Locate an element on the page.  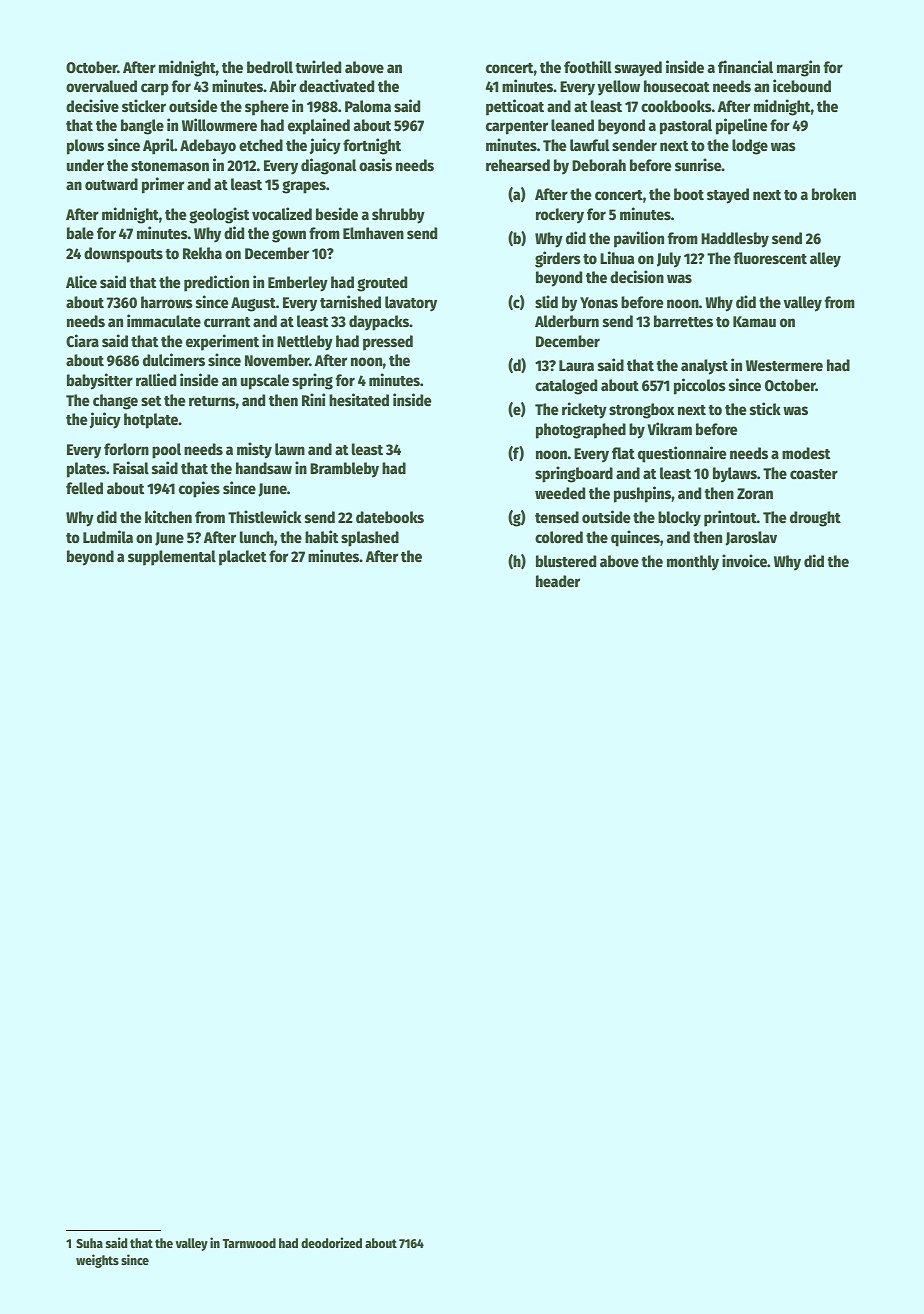
header is located at coordinates (558, 581).
